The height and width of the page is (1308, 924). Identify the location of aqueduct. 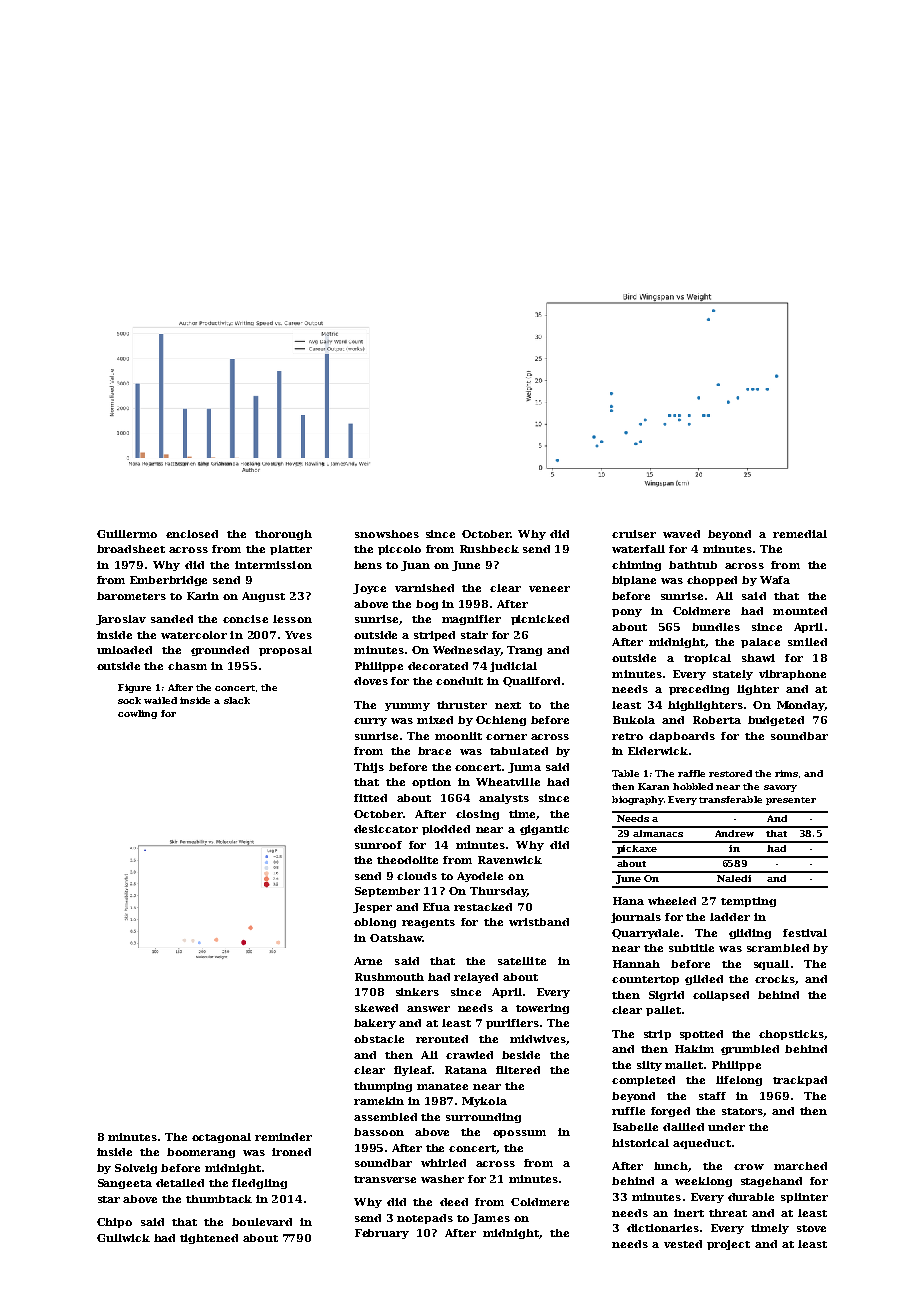
(702, 1144).
